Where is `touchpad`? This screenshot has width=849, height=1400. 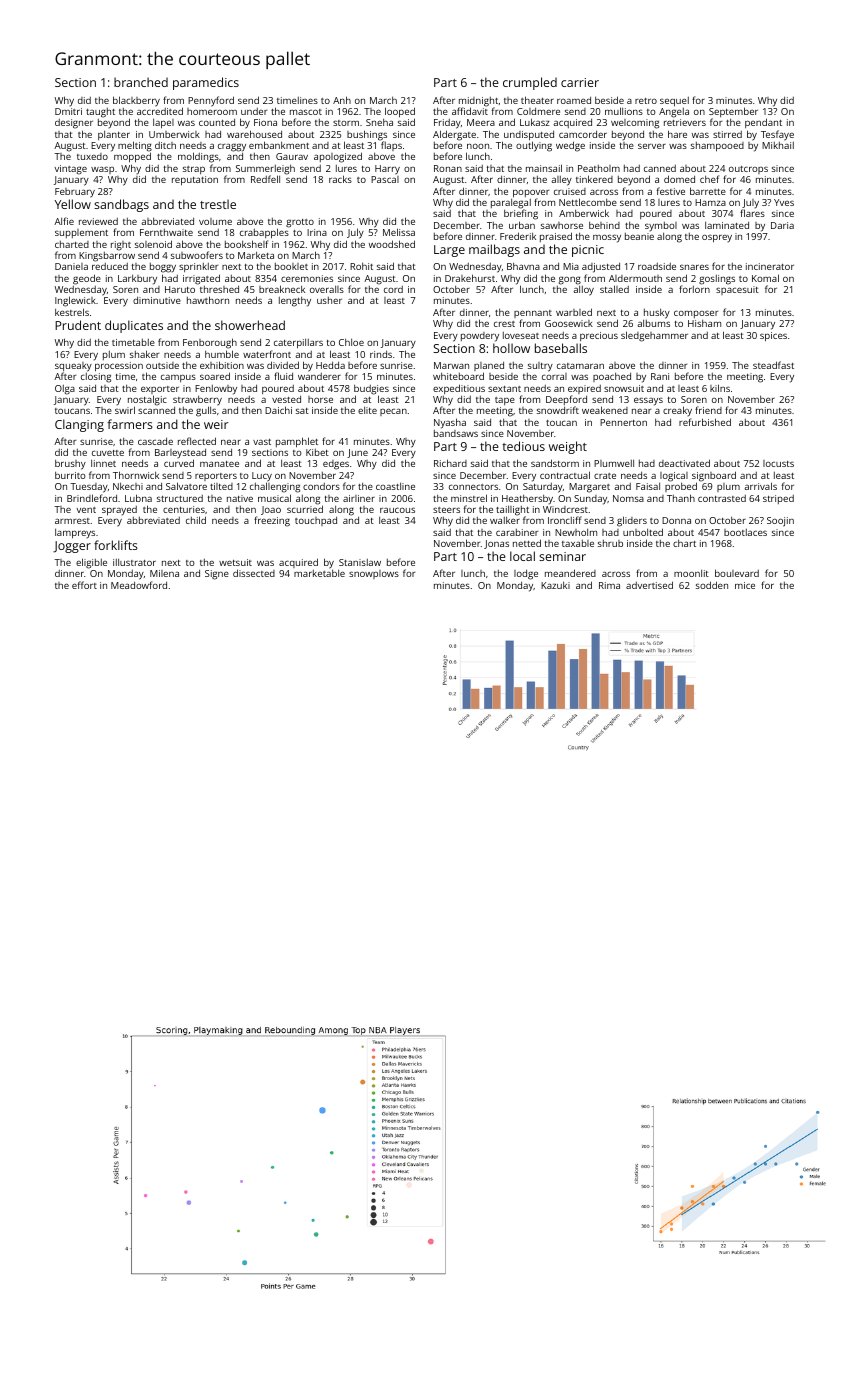 touchpad is located at coordinates (316, 521).
